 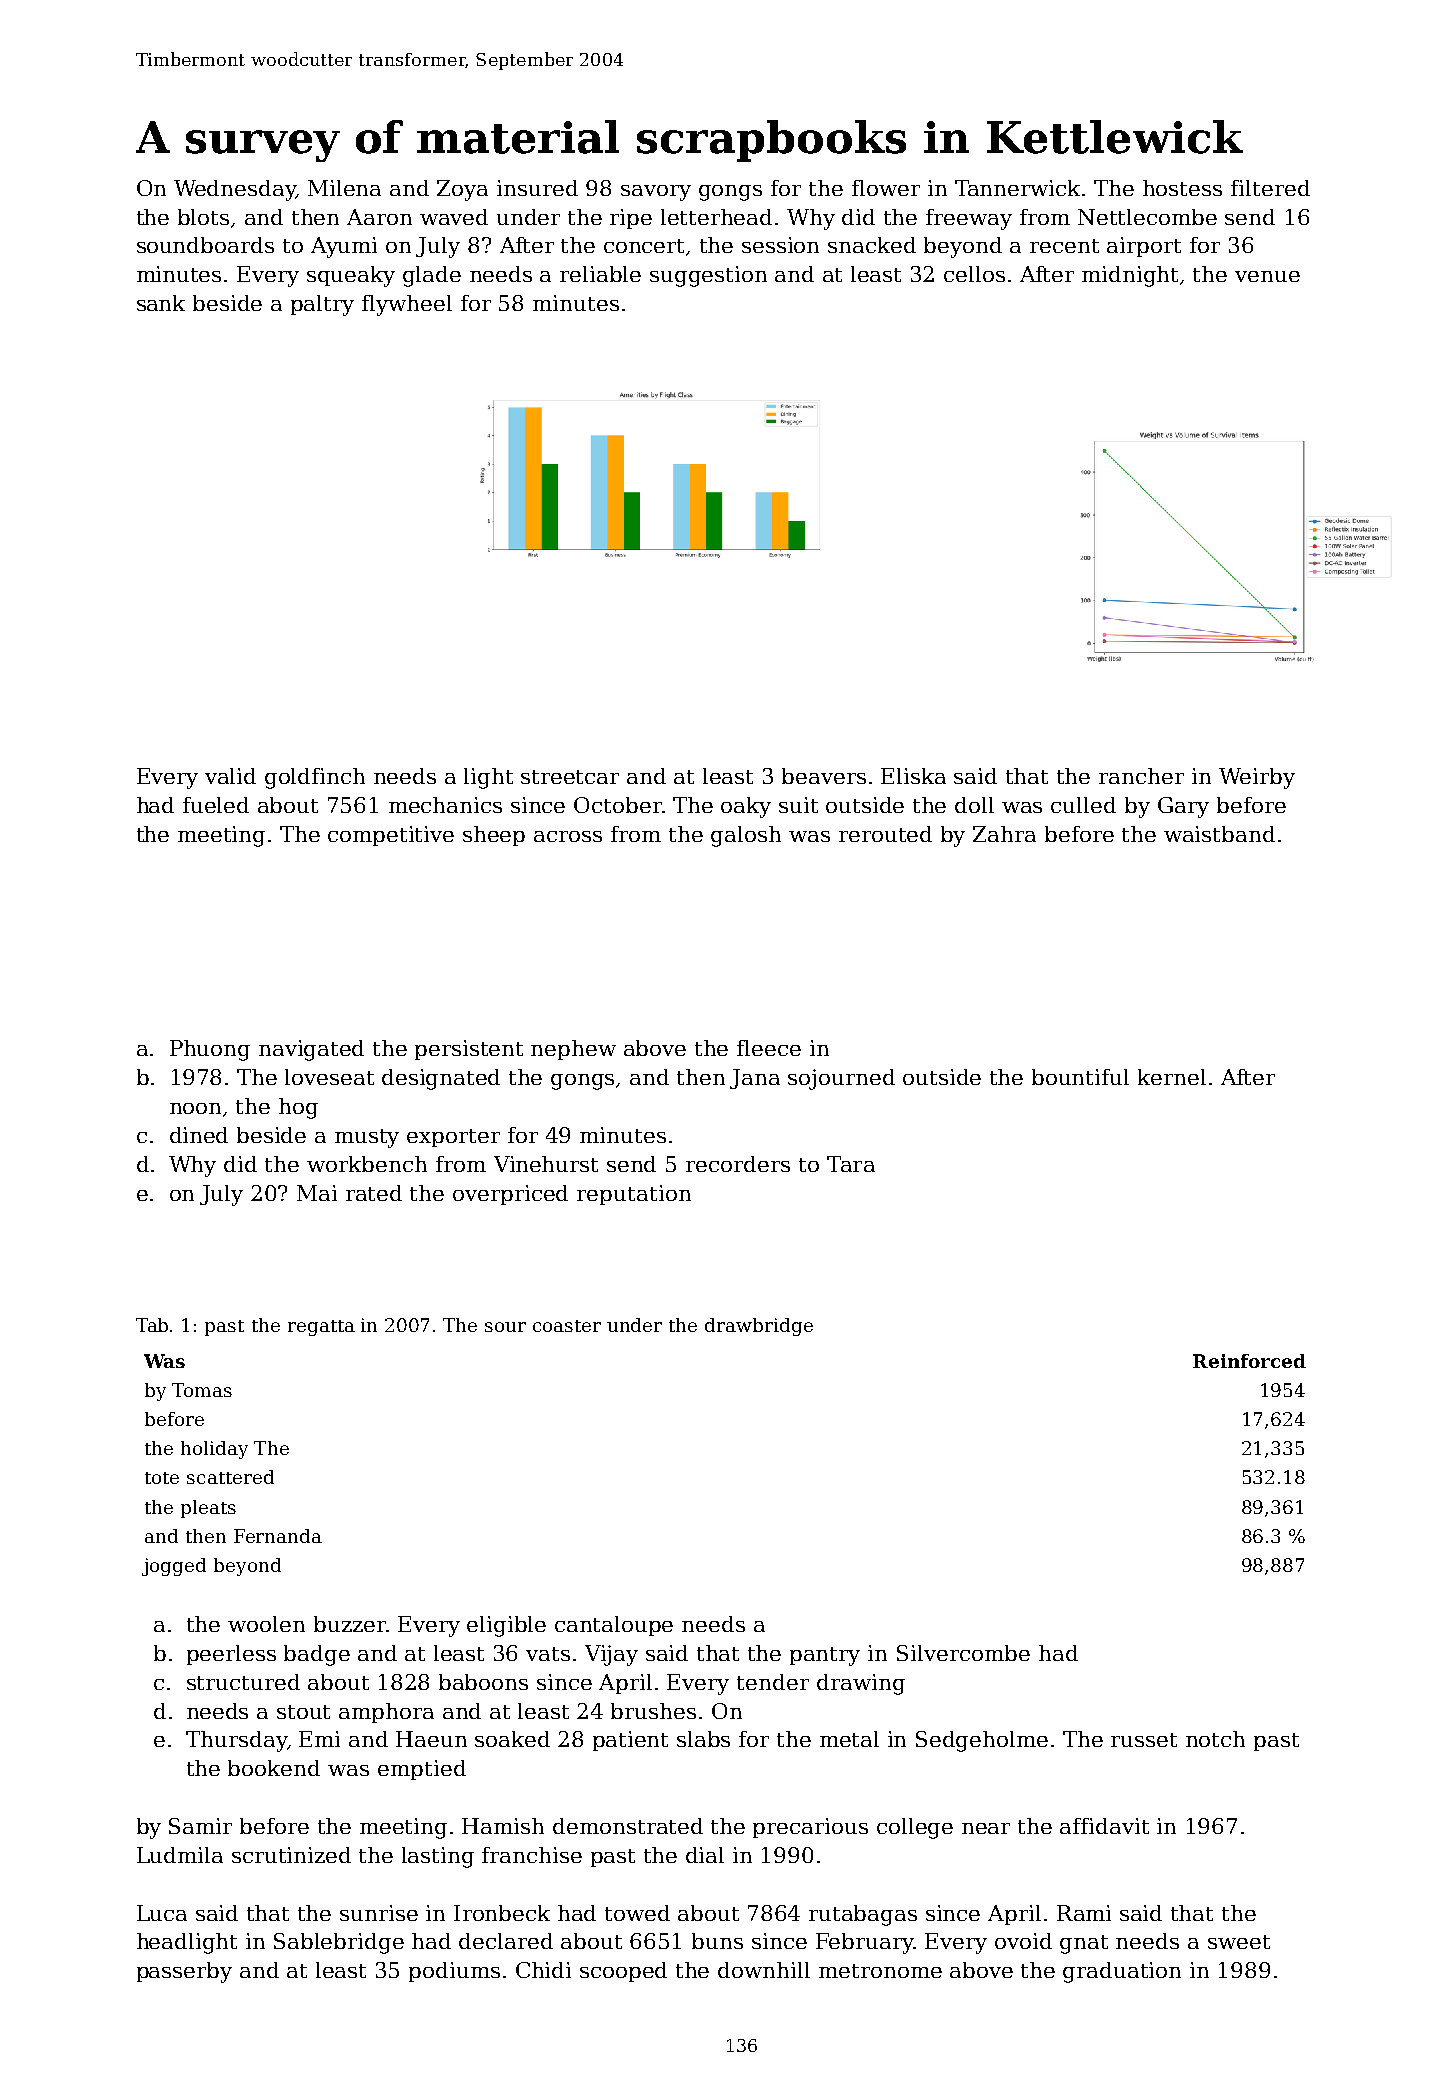 What do you see at coordinates (1215, 1739) in the screenshot?
I see `notch` at bounding box center [1215, 1739].
